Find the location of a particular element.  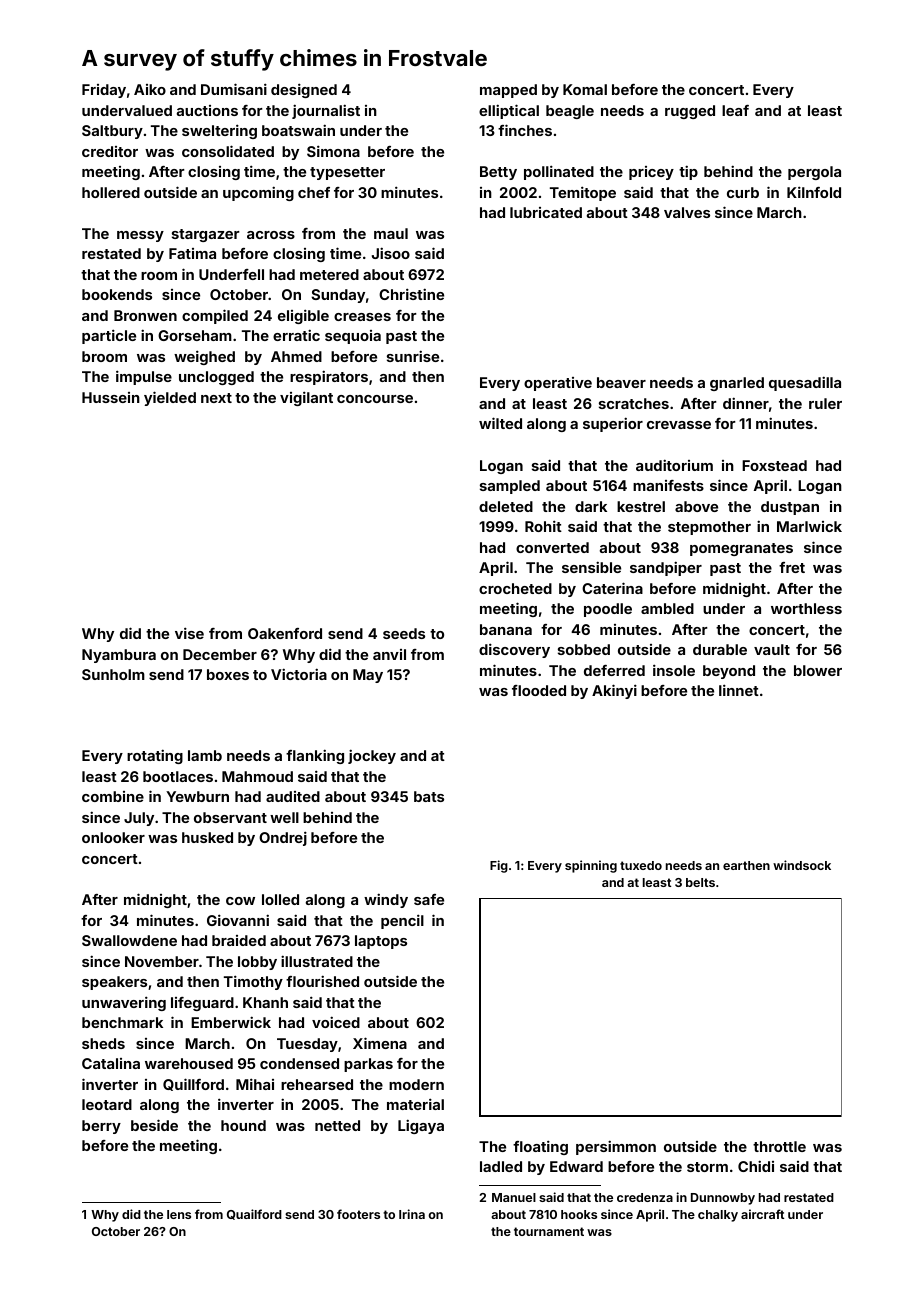

beaver is located at coordinates (621, 382).
